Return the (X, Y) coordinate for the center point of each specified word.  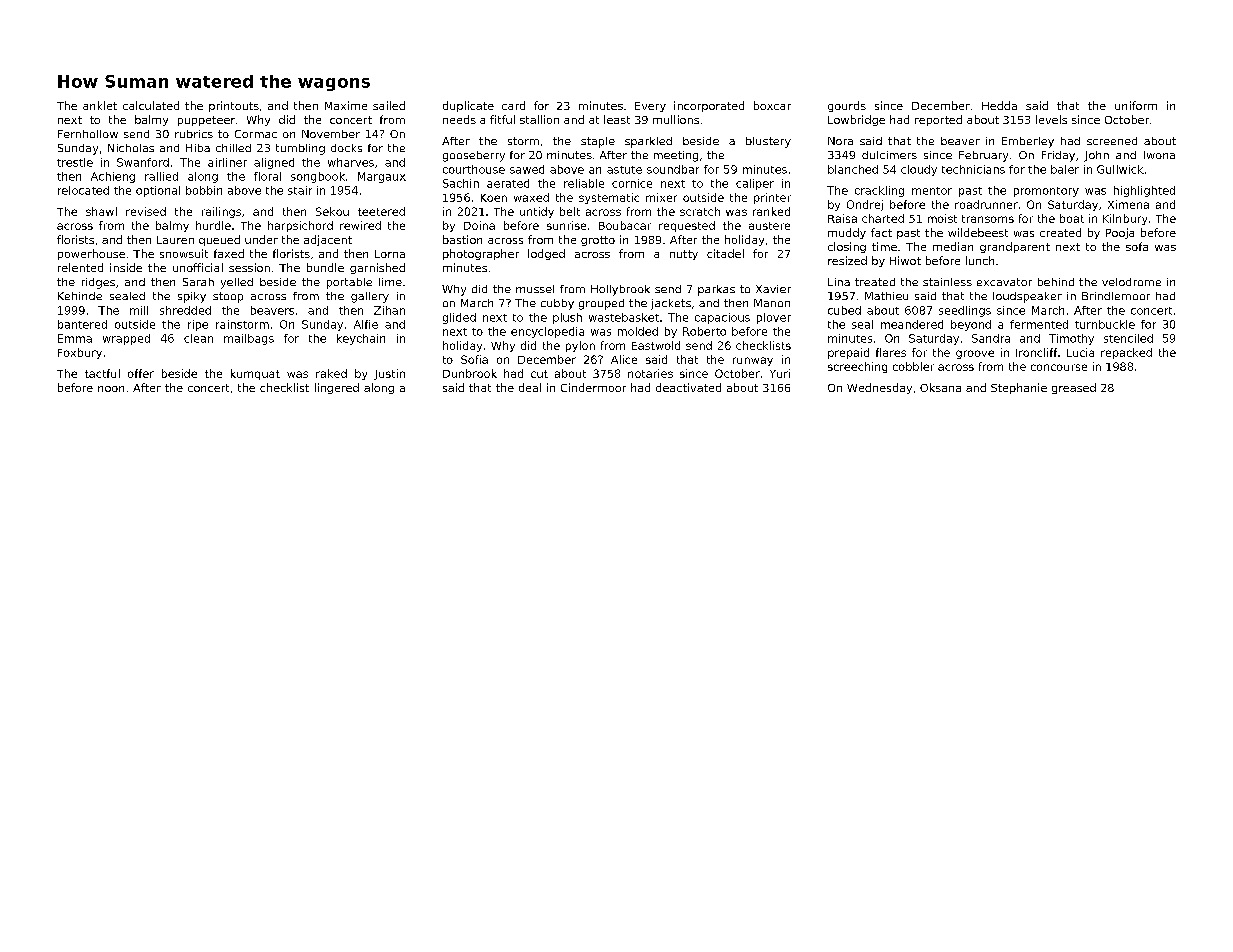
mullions (676, 119)
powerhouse (91, 254)
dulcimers (889, 155)
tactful (102, 373)
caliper (755, 184)
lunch (980, 260)
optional (158, 191)
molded (638, 331)
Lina (839, 282)
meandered (912, 324)
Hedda (999, 105)
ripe (198, 325)
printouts (234, 106)
